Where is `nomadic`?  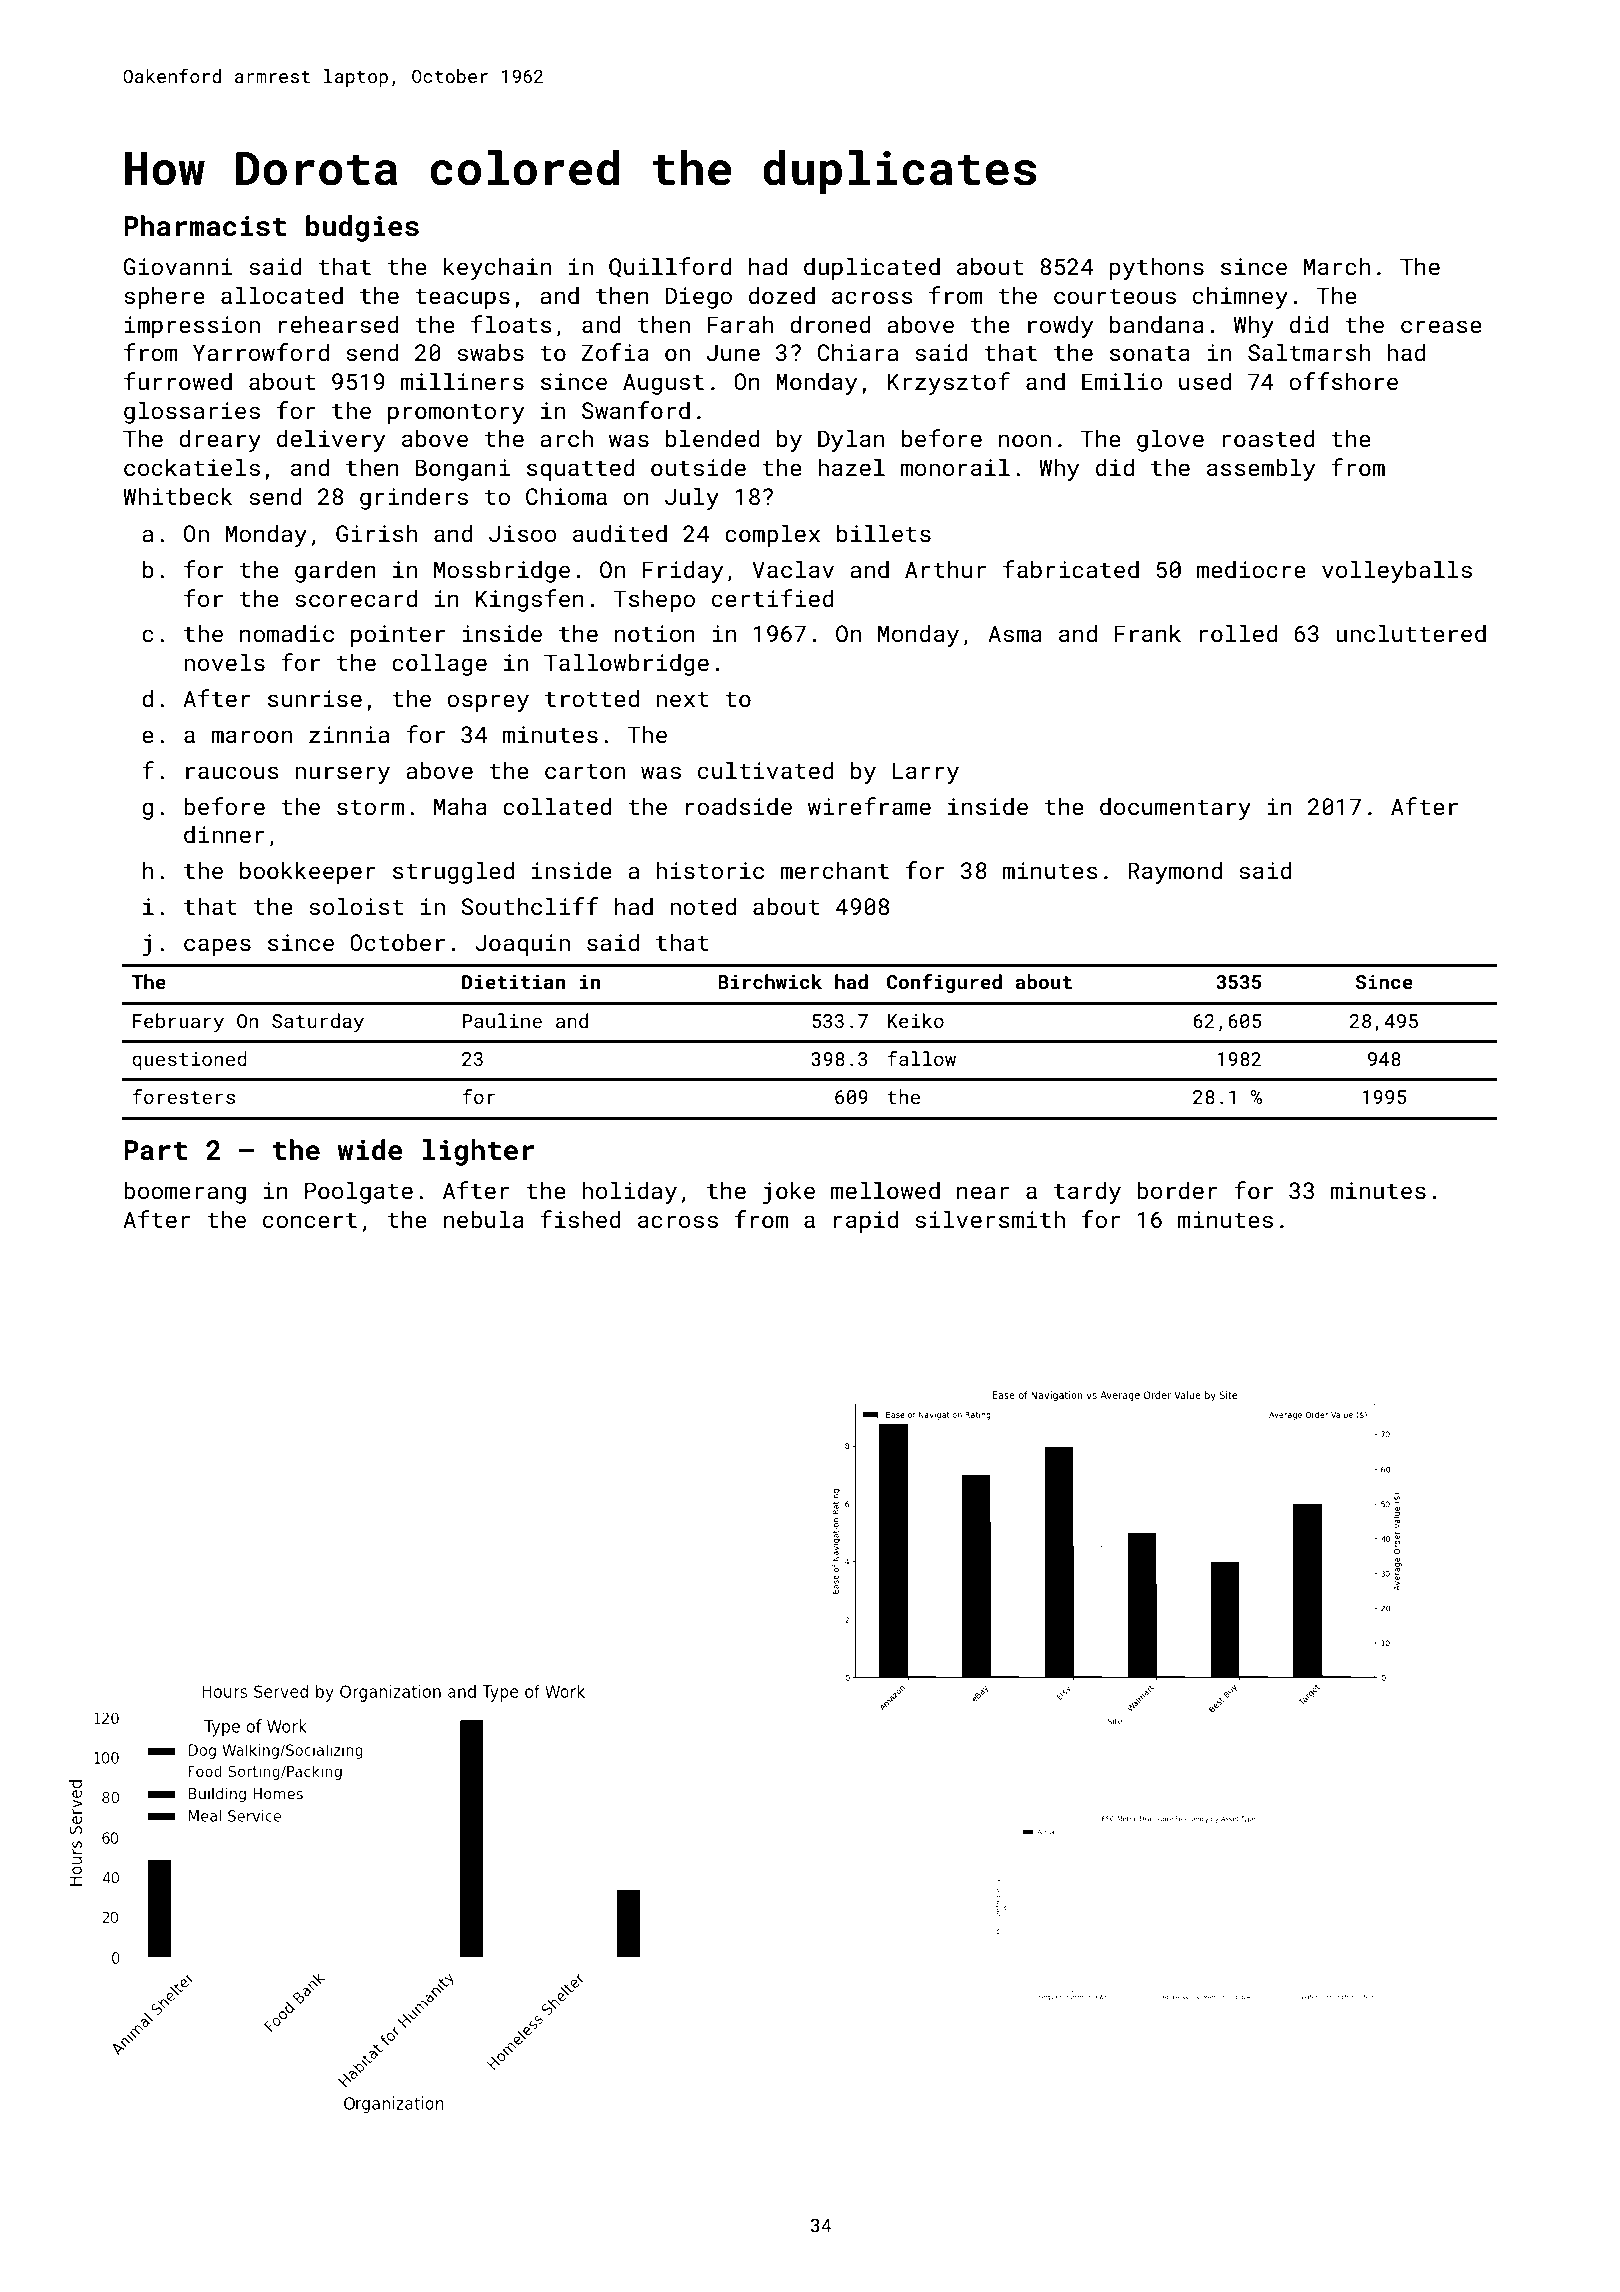 nomadic is located at coordinates (287, 633).
